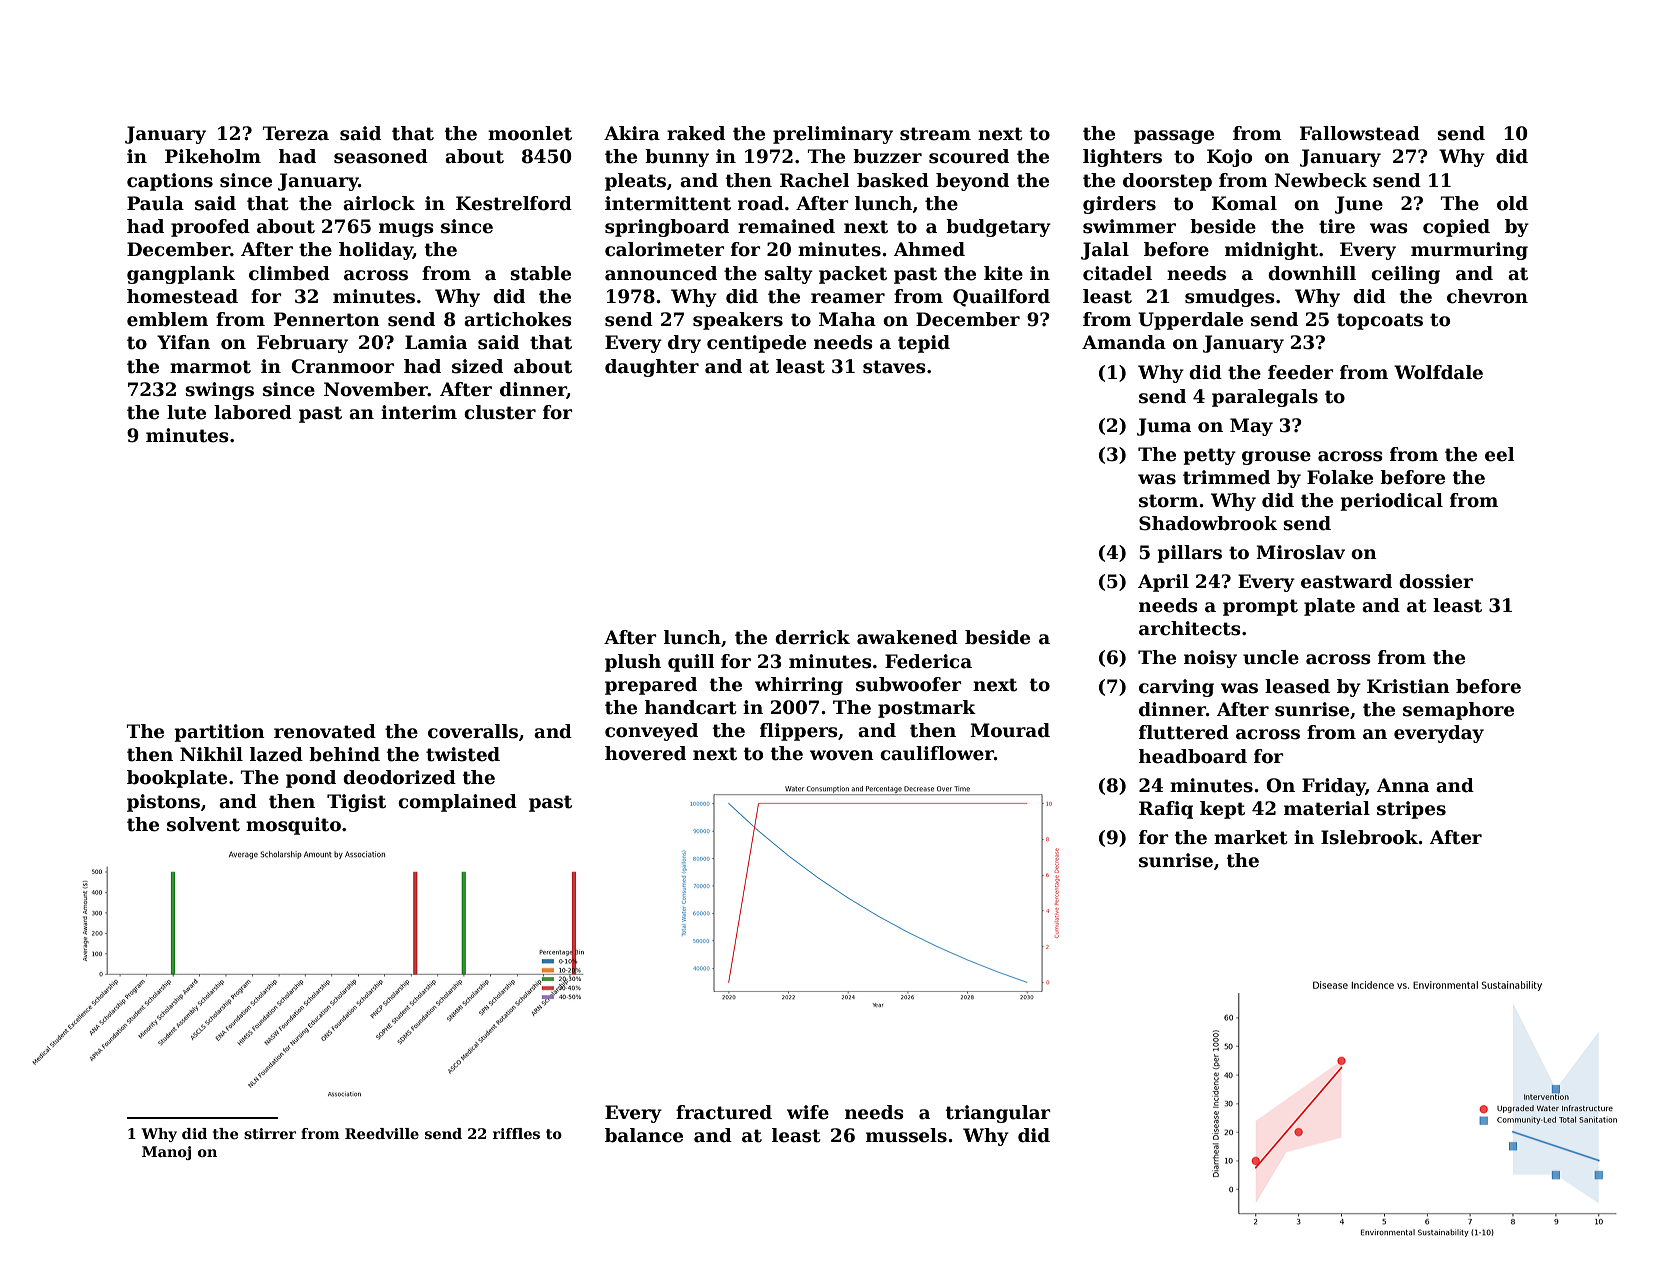 This document has width=1655, height=1279. Describe the element at coordinates (847, 319) in the document. I see `Maha` at that location.
